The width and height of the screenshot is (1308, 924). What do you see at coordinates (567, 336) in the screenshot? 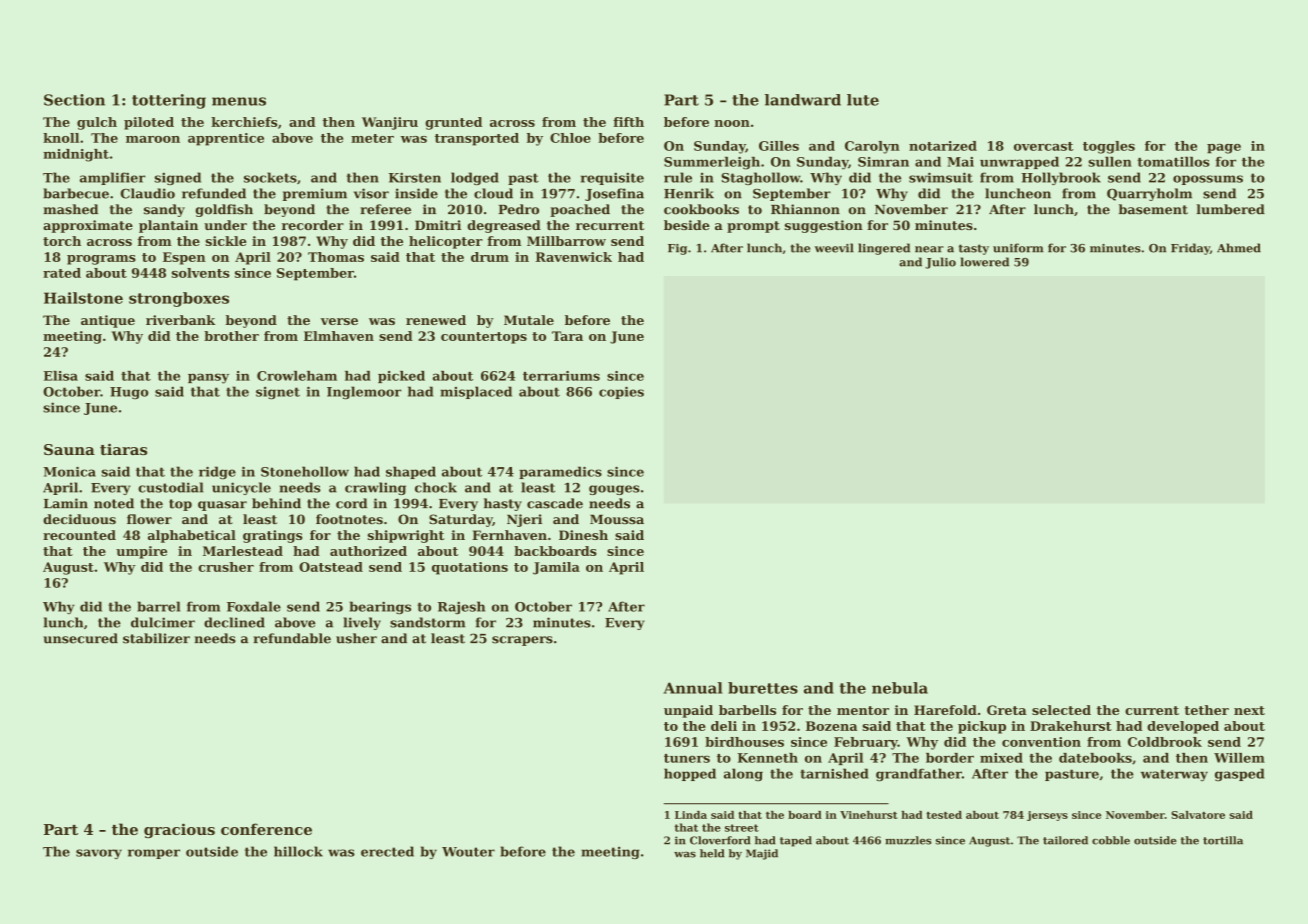
I see `Tara` at bounding box center [567, 336].
